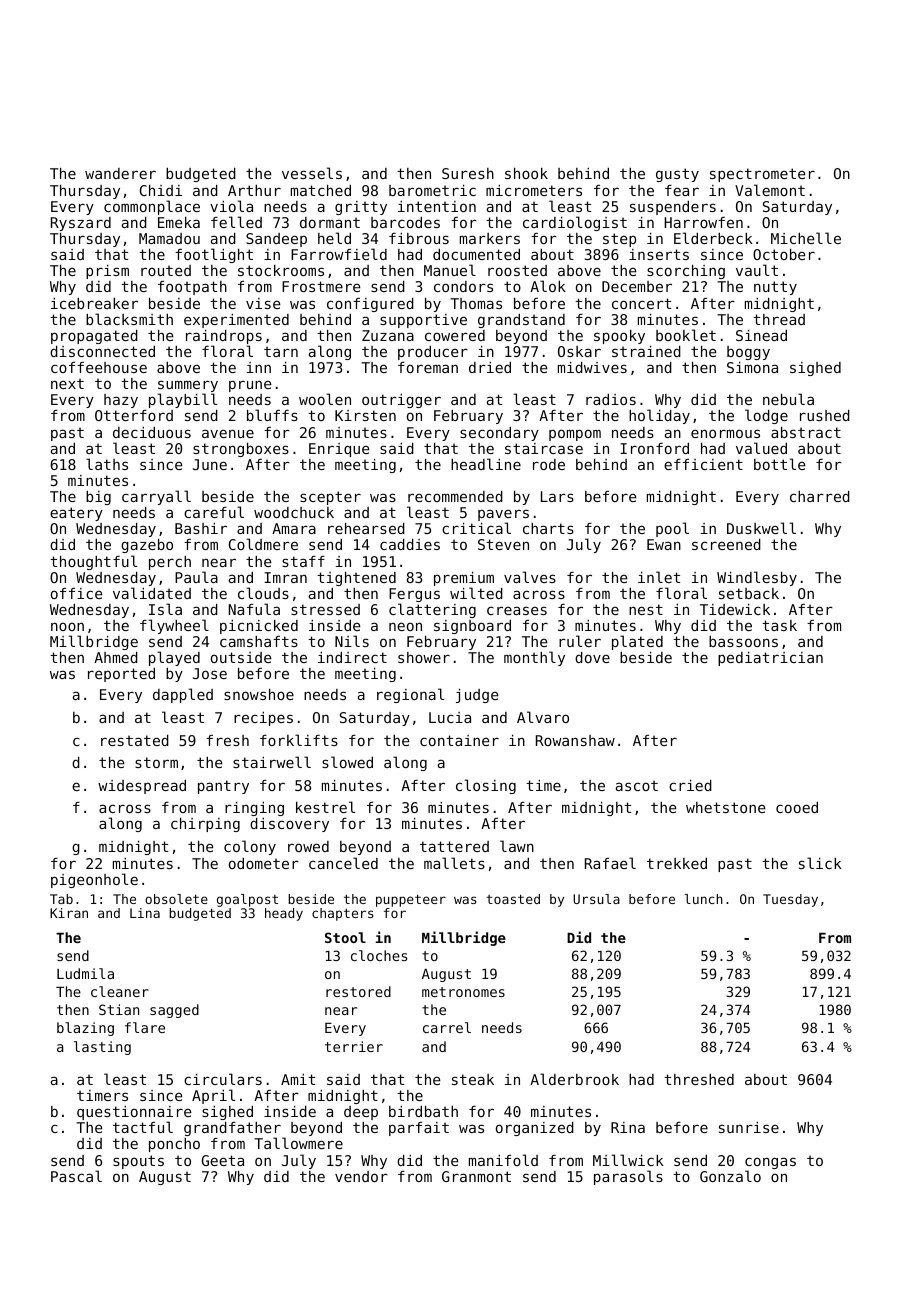 The image size is (908, 1316). Describe the element at coordinates (713, 238) in the document. I see `Elderbeck` at that location.
